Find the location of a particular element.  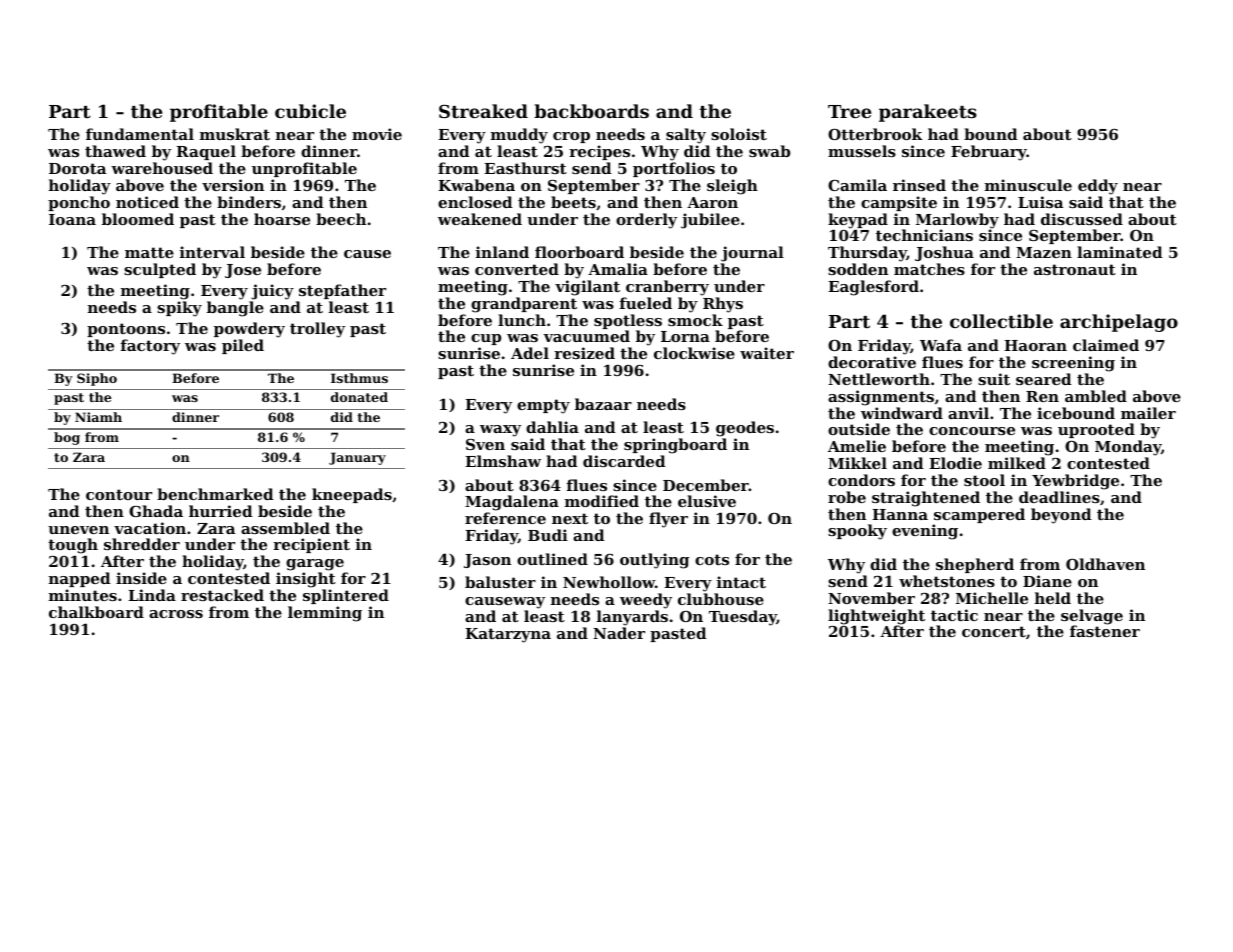

fundamental is located at coordinates (140, 134).
